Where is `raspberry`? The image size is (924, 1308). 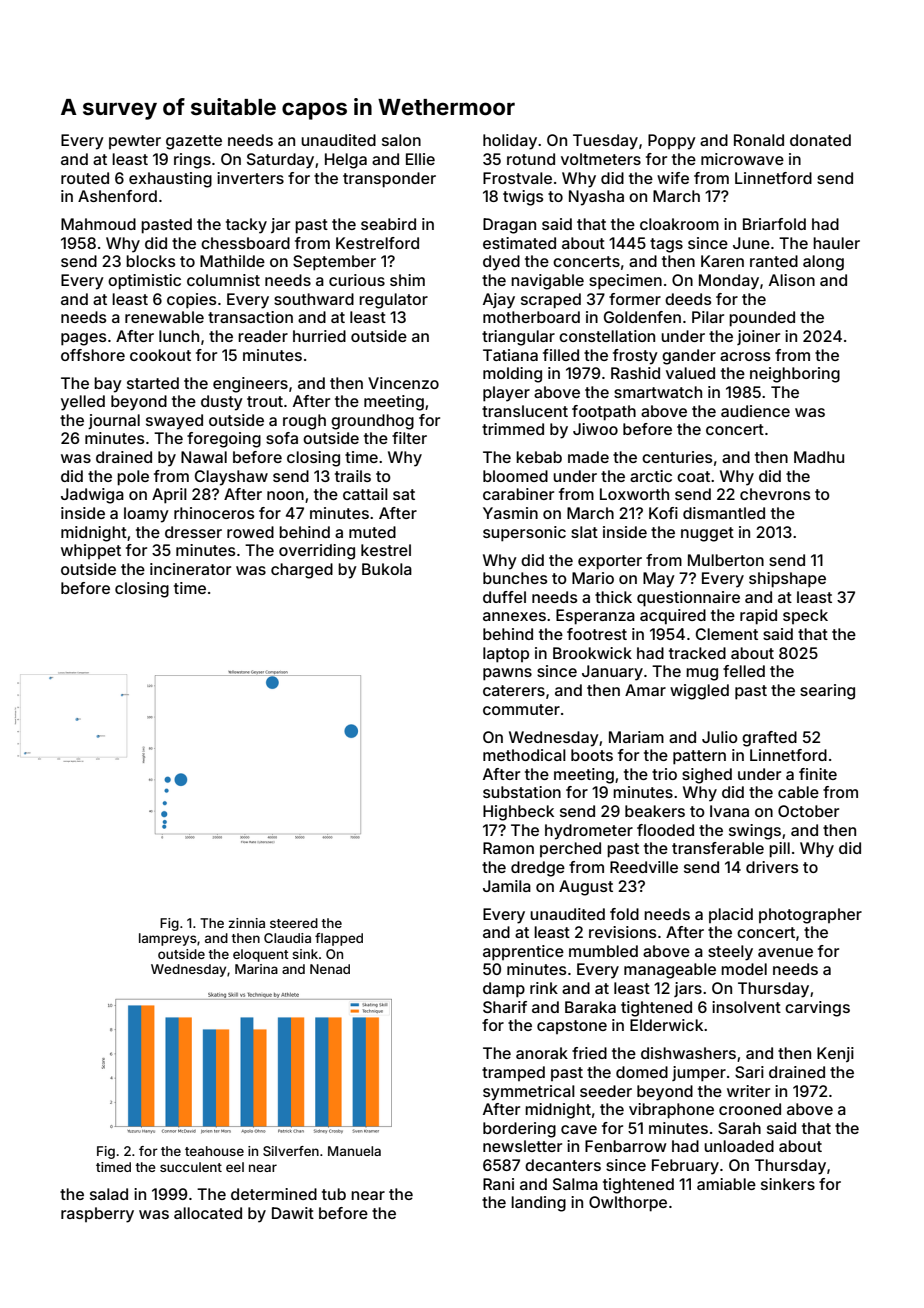 raspberry is located at coordinates (97, 1215).
